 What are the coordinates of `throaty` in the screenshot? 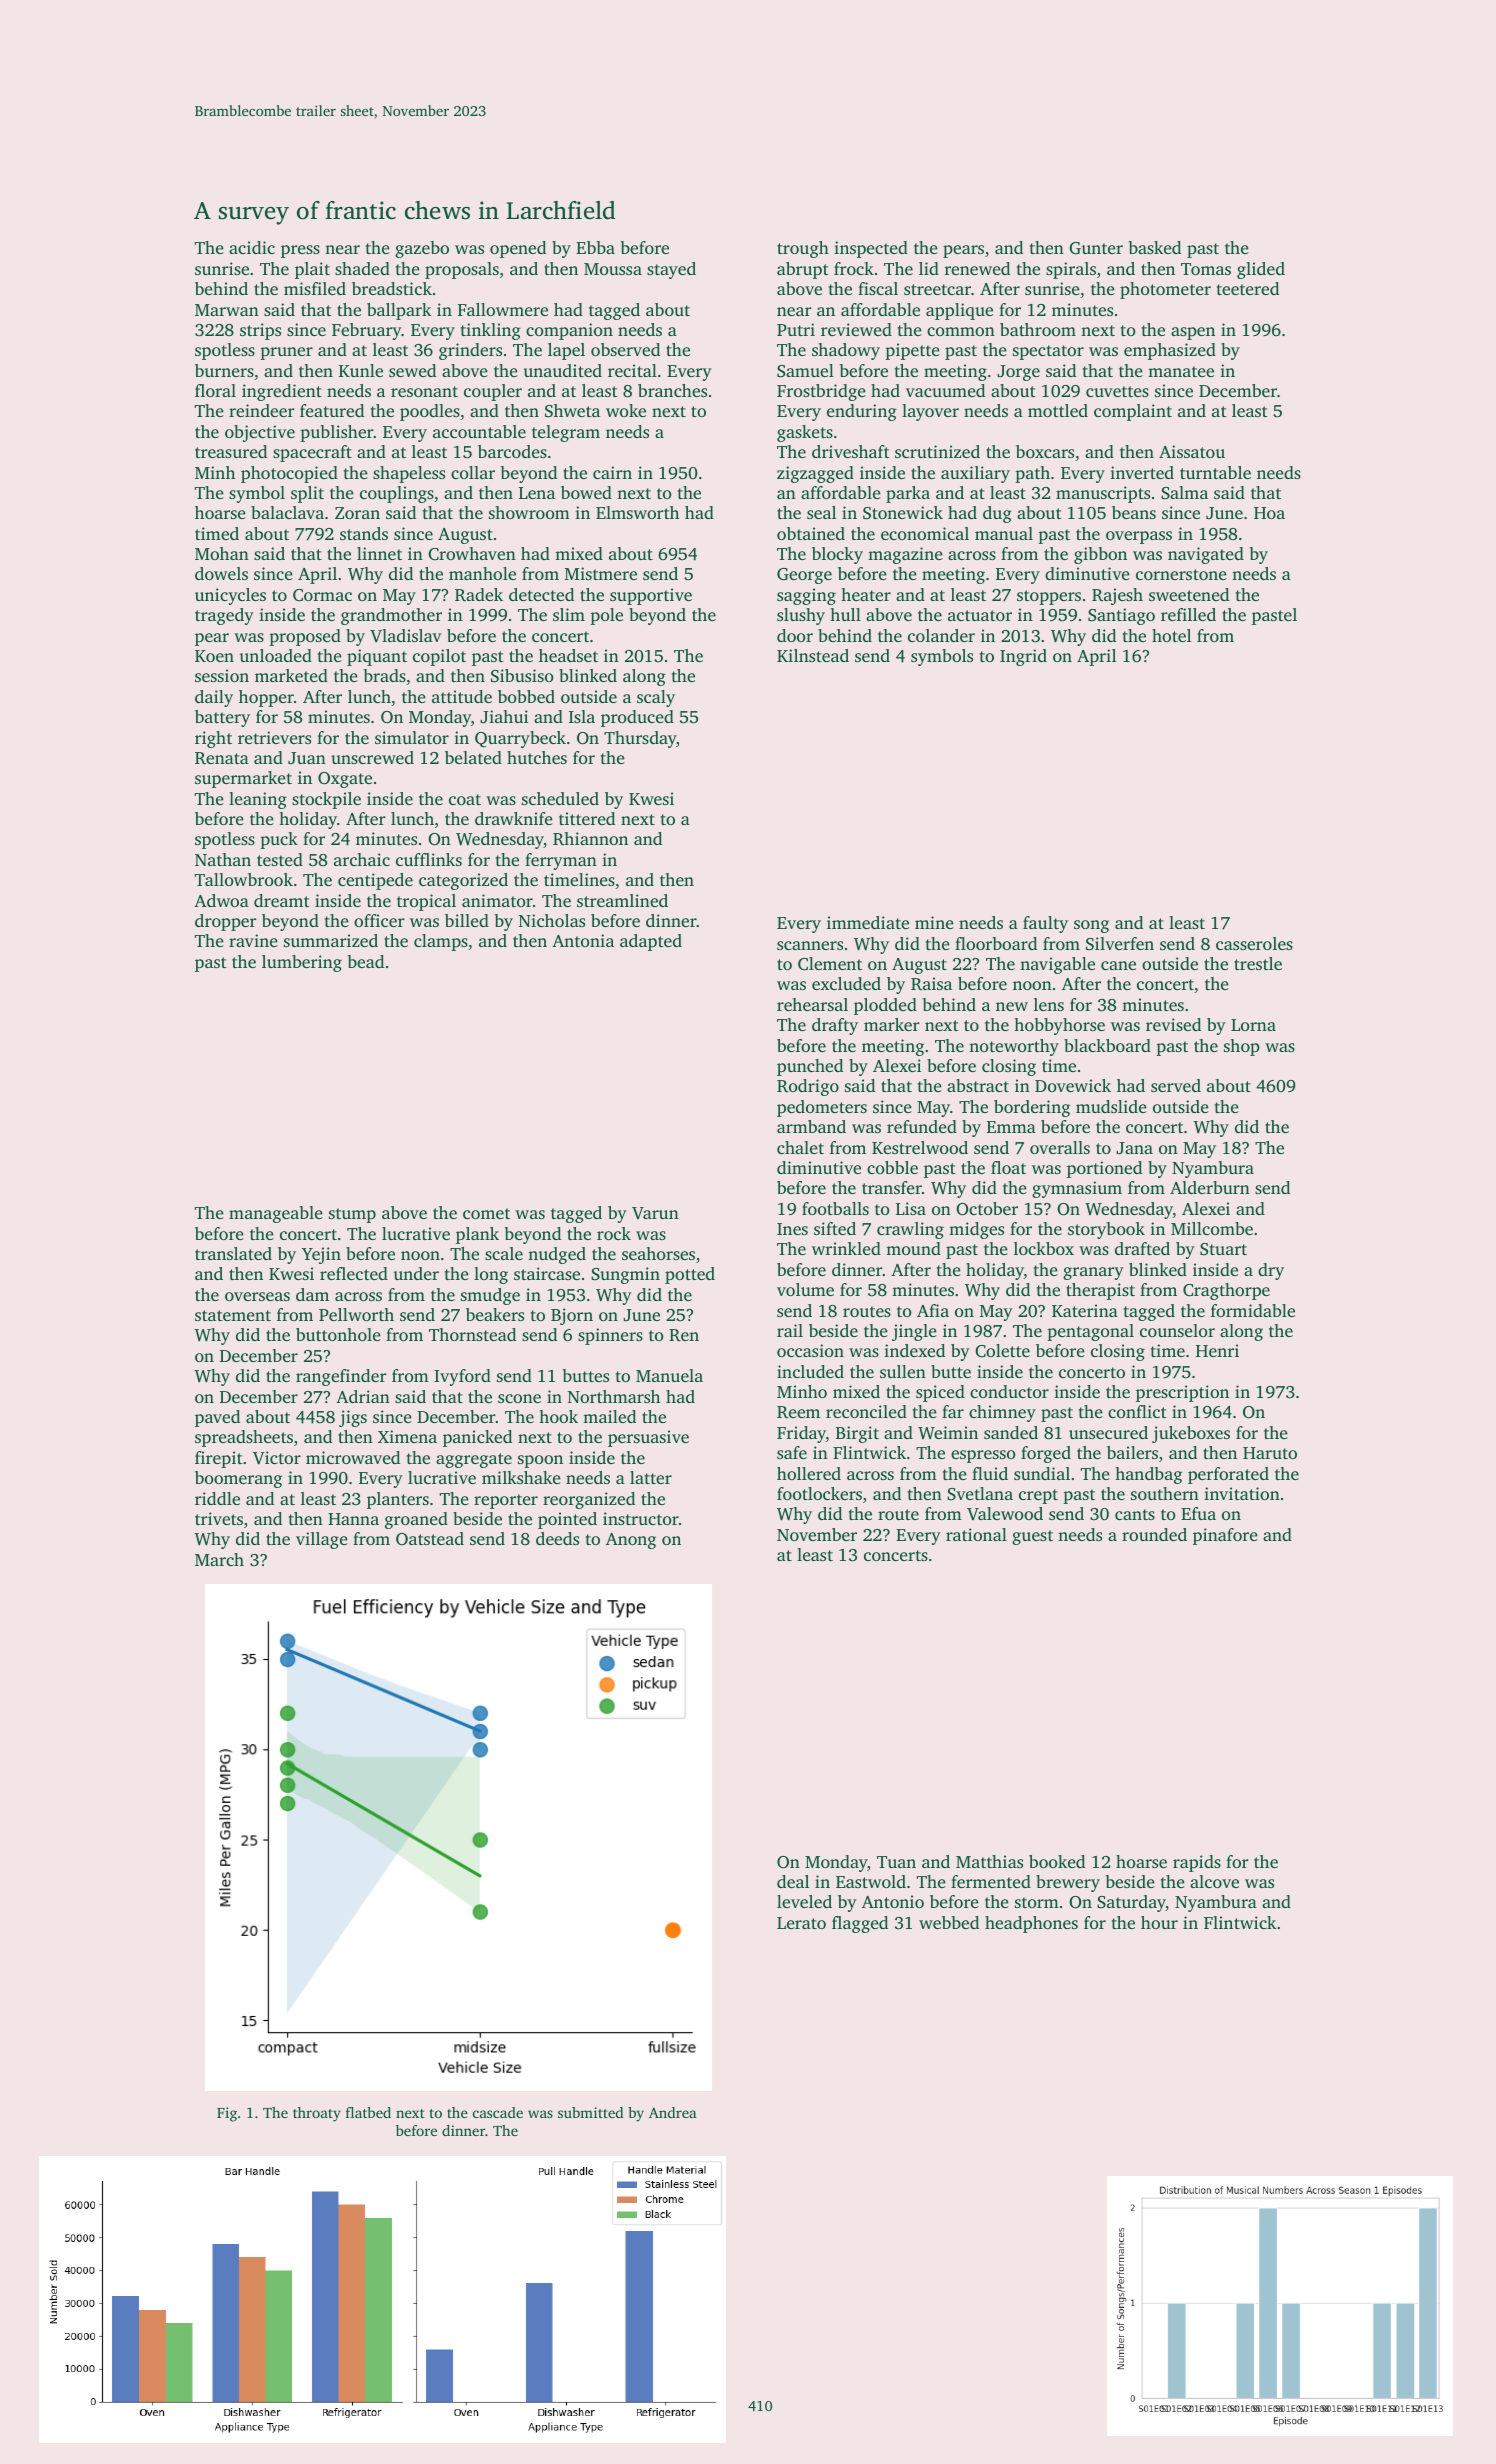 It's located at (317, 2114).
